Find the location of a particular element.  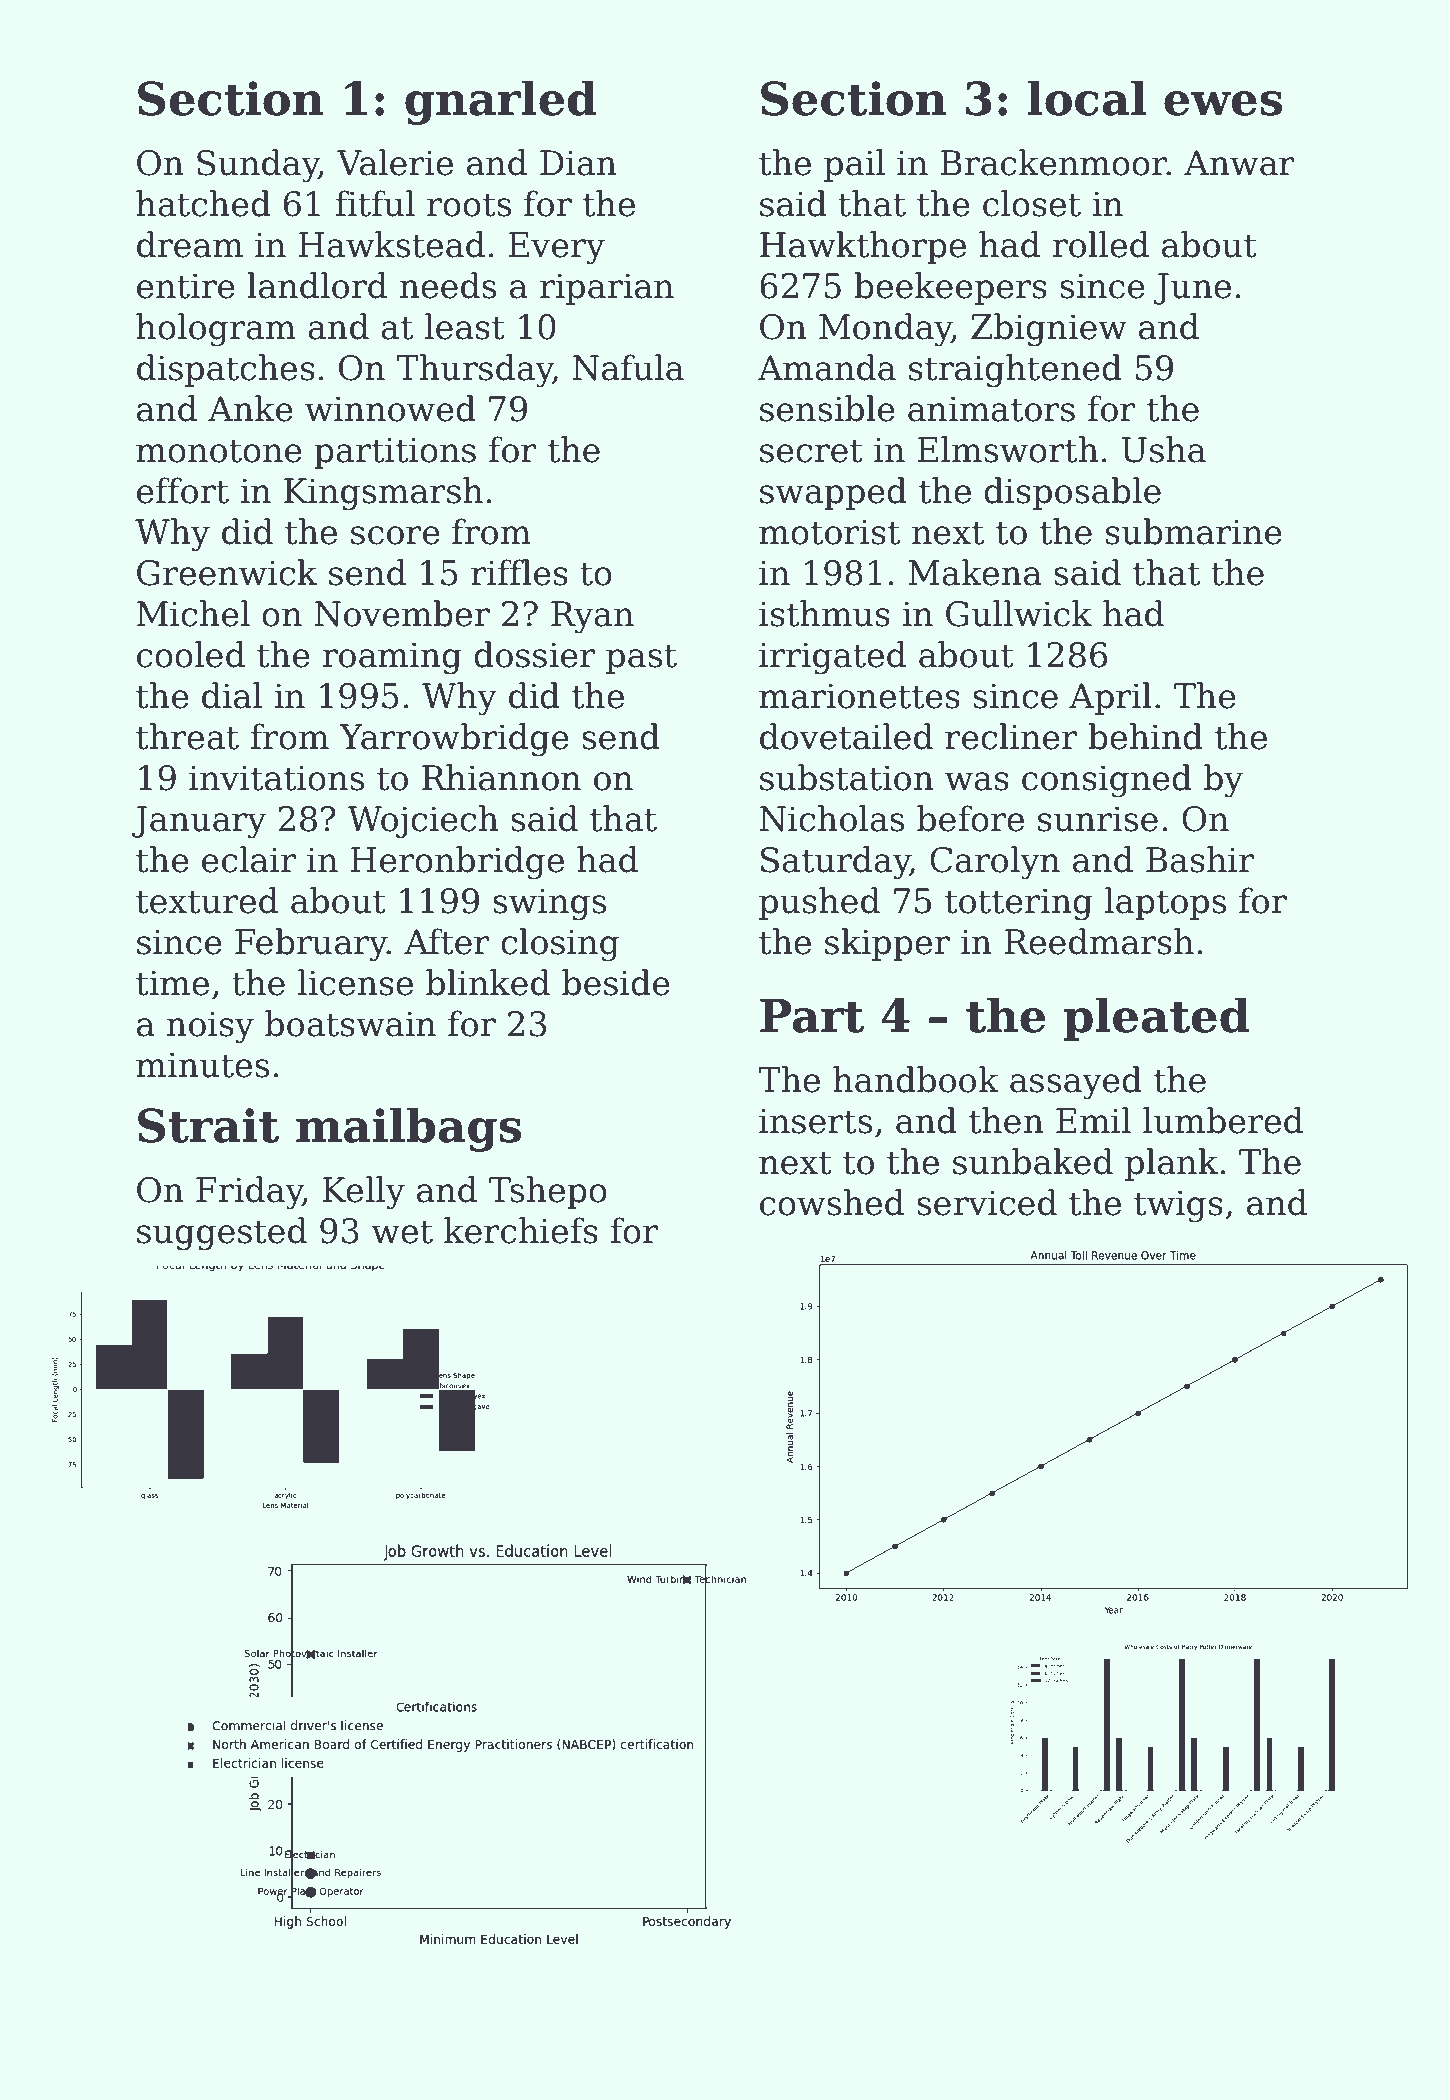

suggested is located at coordinates (222, 1234).
